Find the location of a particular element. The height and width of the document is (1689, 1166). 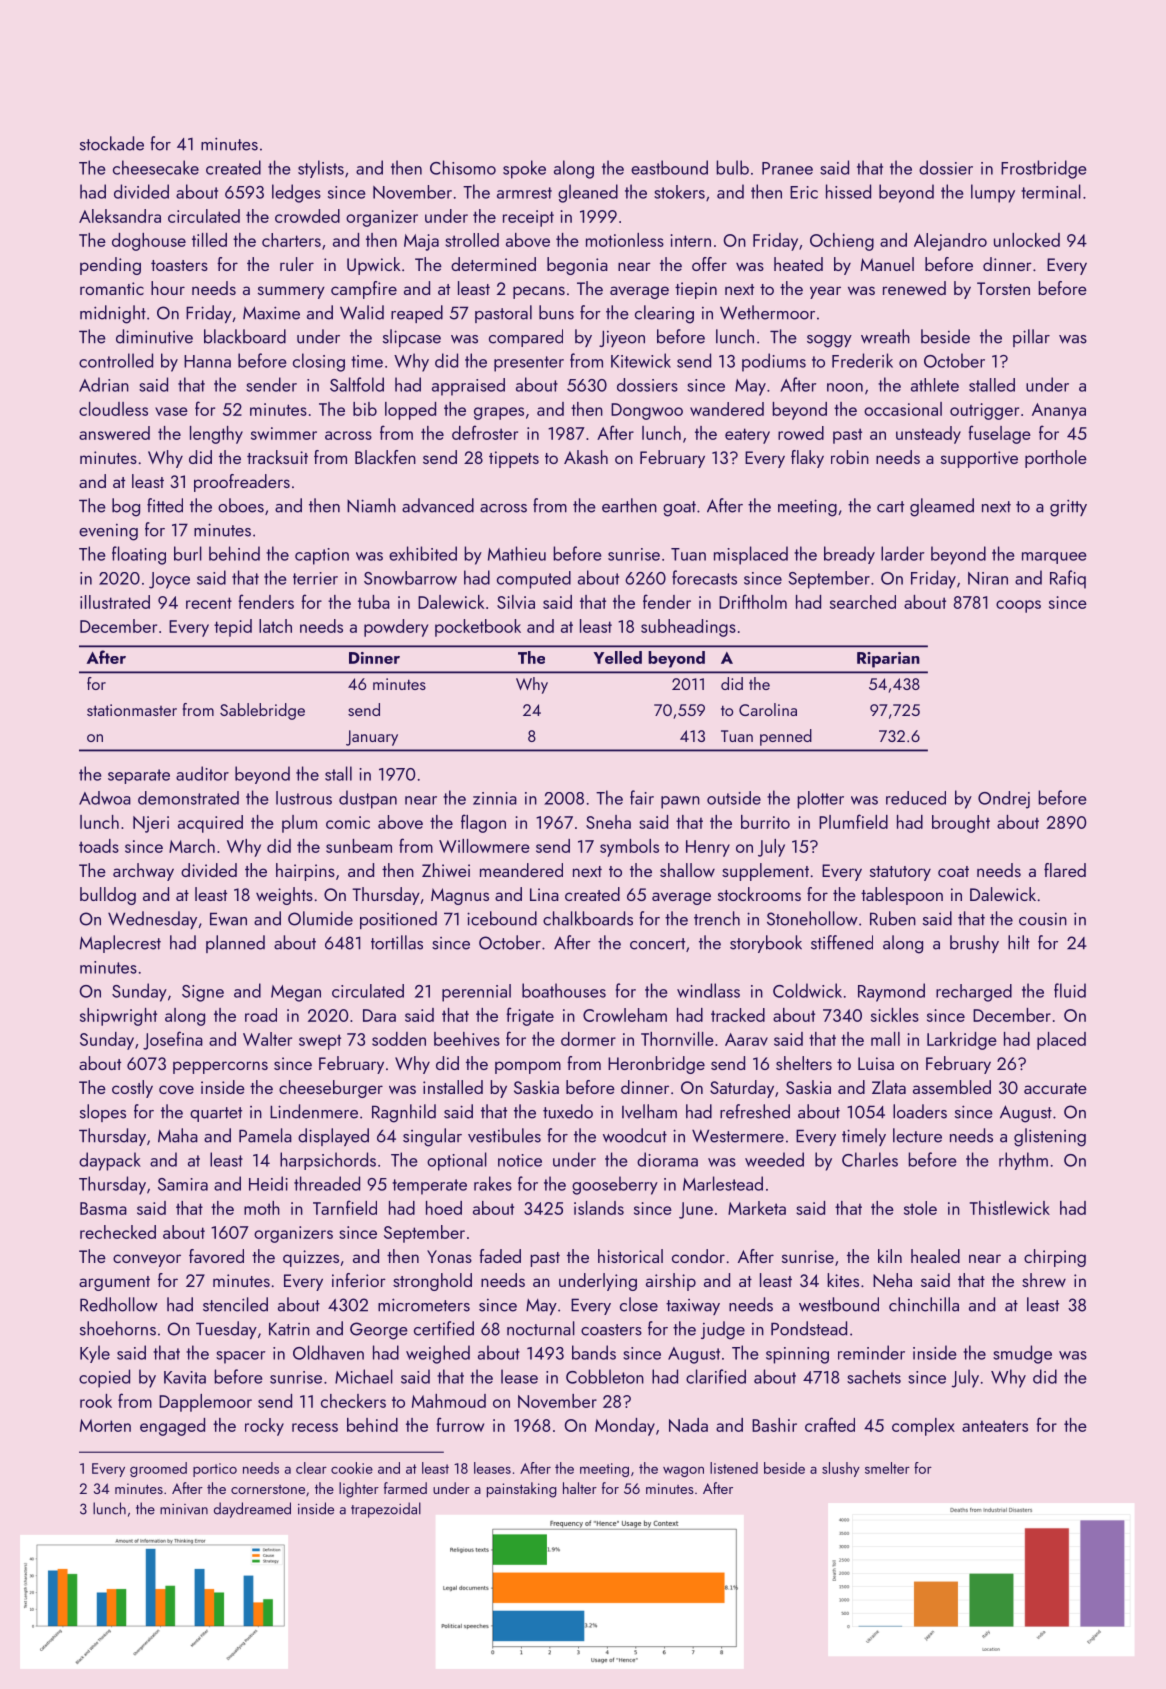

spoke is located at coordinates (524, 169).
